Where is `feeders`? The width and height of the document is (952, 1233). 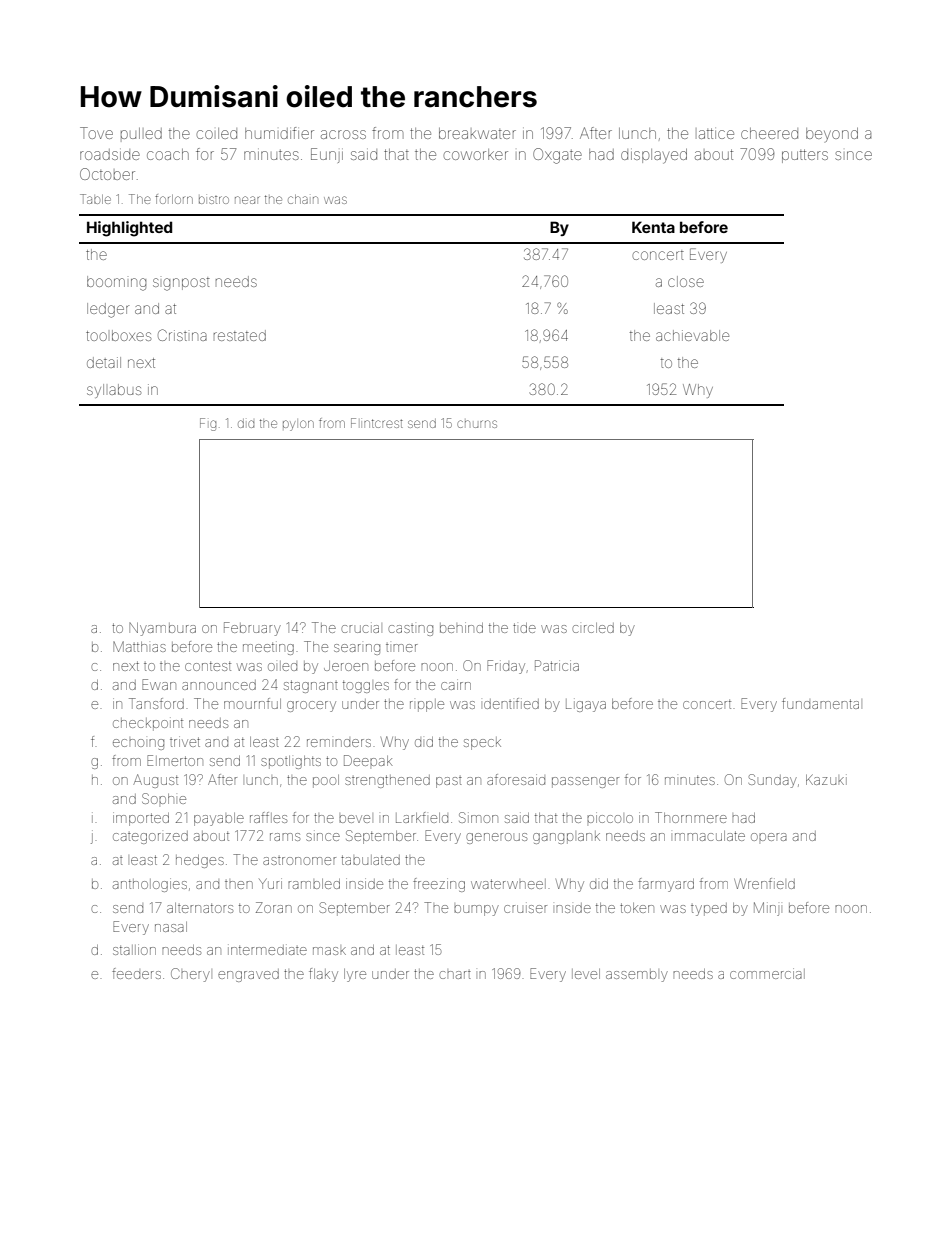
feeders is located at coordinates (136, 973).
